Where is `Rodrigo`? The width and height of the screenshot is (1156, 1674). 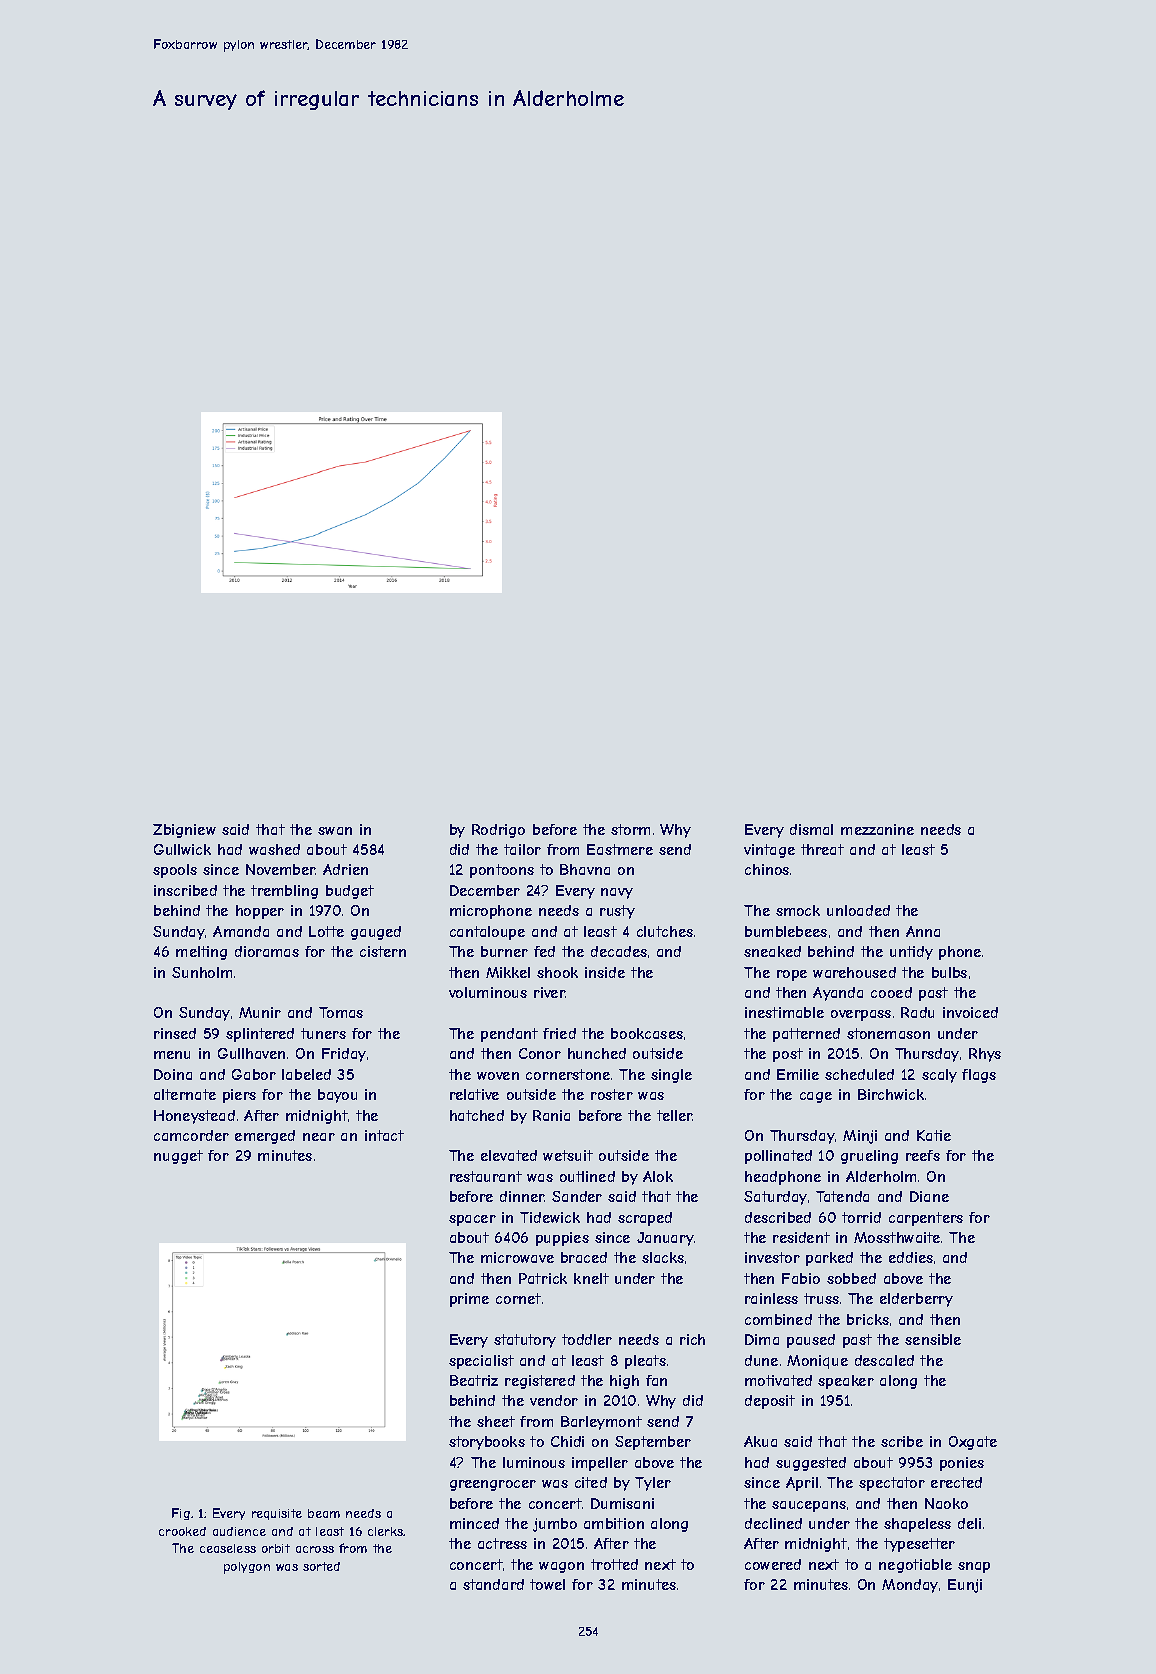
Rodrigo is located at coordinates (498, 831).
